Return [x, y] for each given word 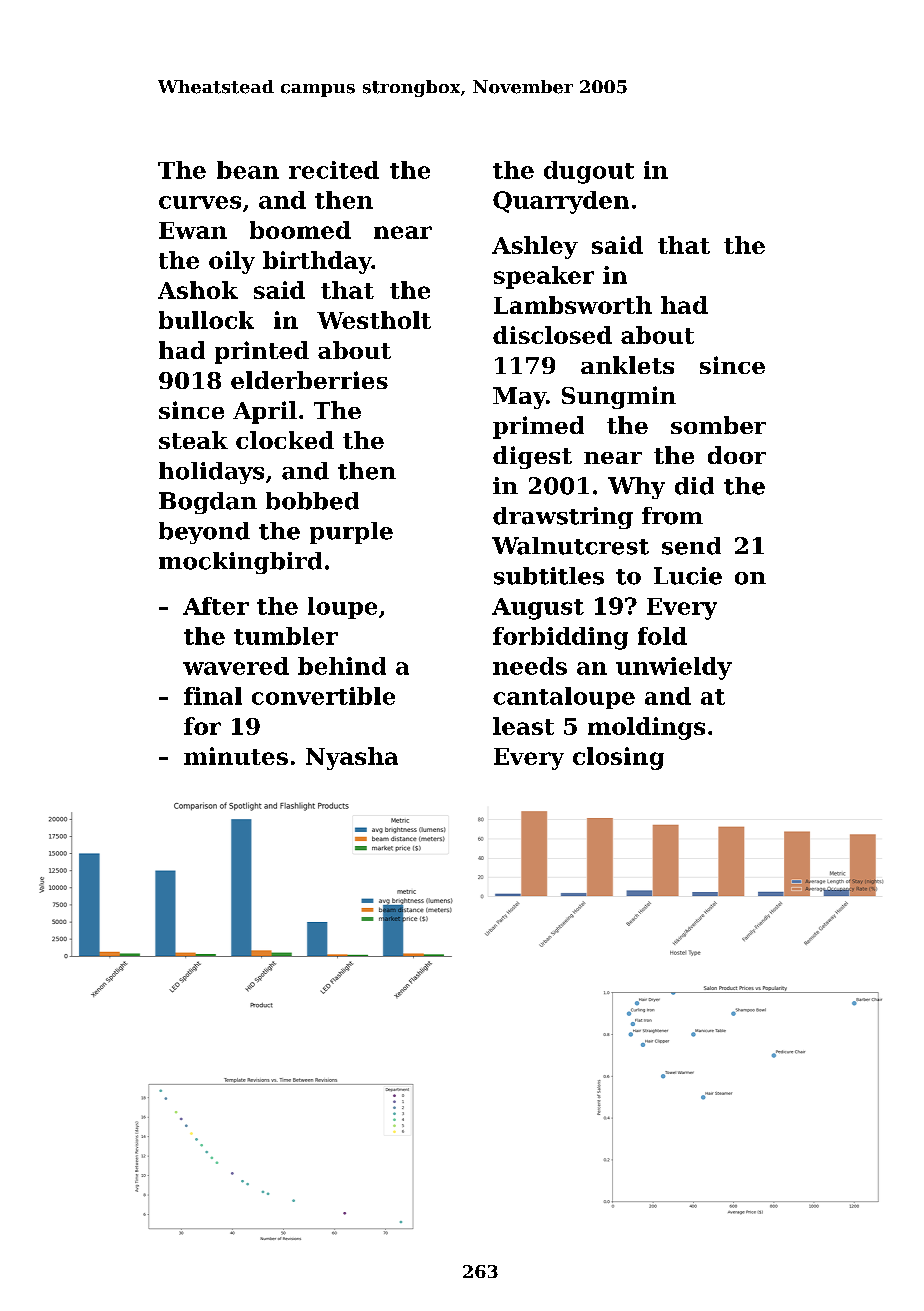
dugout [589, 172]
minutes [236, 756]
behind [342, 666]
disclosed [552, 335]
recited [334, 170]
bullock [206, 320]
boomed [300, 230]
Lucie [688, 576]
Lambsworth [573, 305]
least [523, 726]
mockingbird [240, 563]
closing [618, 758]
